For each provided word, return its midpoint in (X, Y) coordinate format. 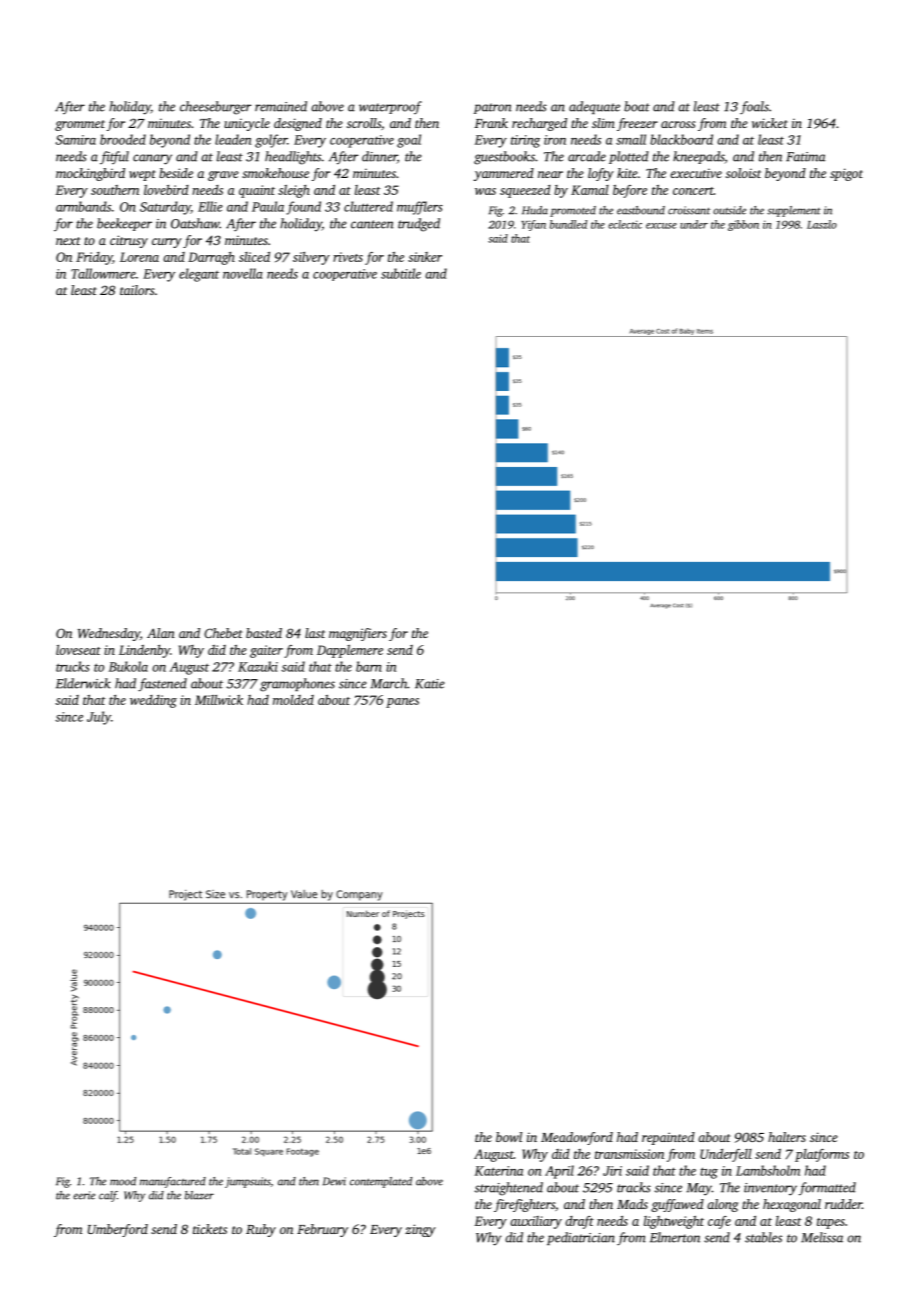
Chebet (223, 633)
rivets (348, 257)
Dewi (334, 1181)
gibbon (743, 225)
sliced (254, 257)
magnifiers (358, 634)
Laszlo (822, 224)
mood (123, 1181)
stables (763, 1237)
